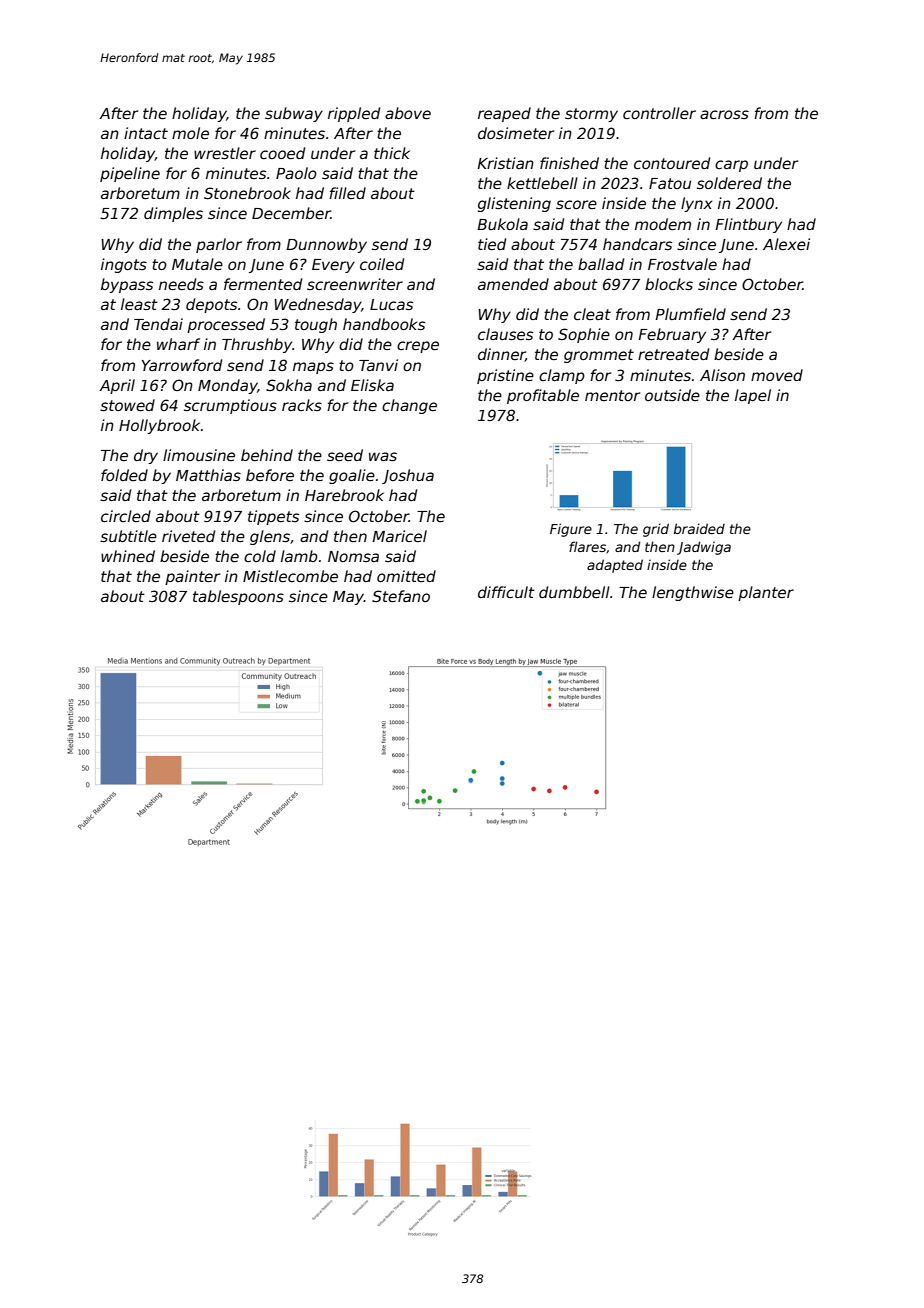 This screenshot has width=924, height=1308. What do you see at coordinates (766, 593) in the screenshot?
I see `planter` at bounding box center [766, 593].
